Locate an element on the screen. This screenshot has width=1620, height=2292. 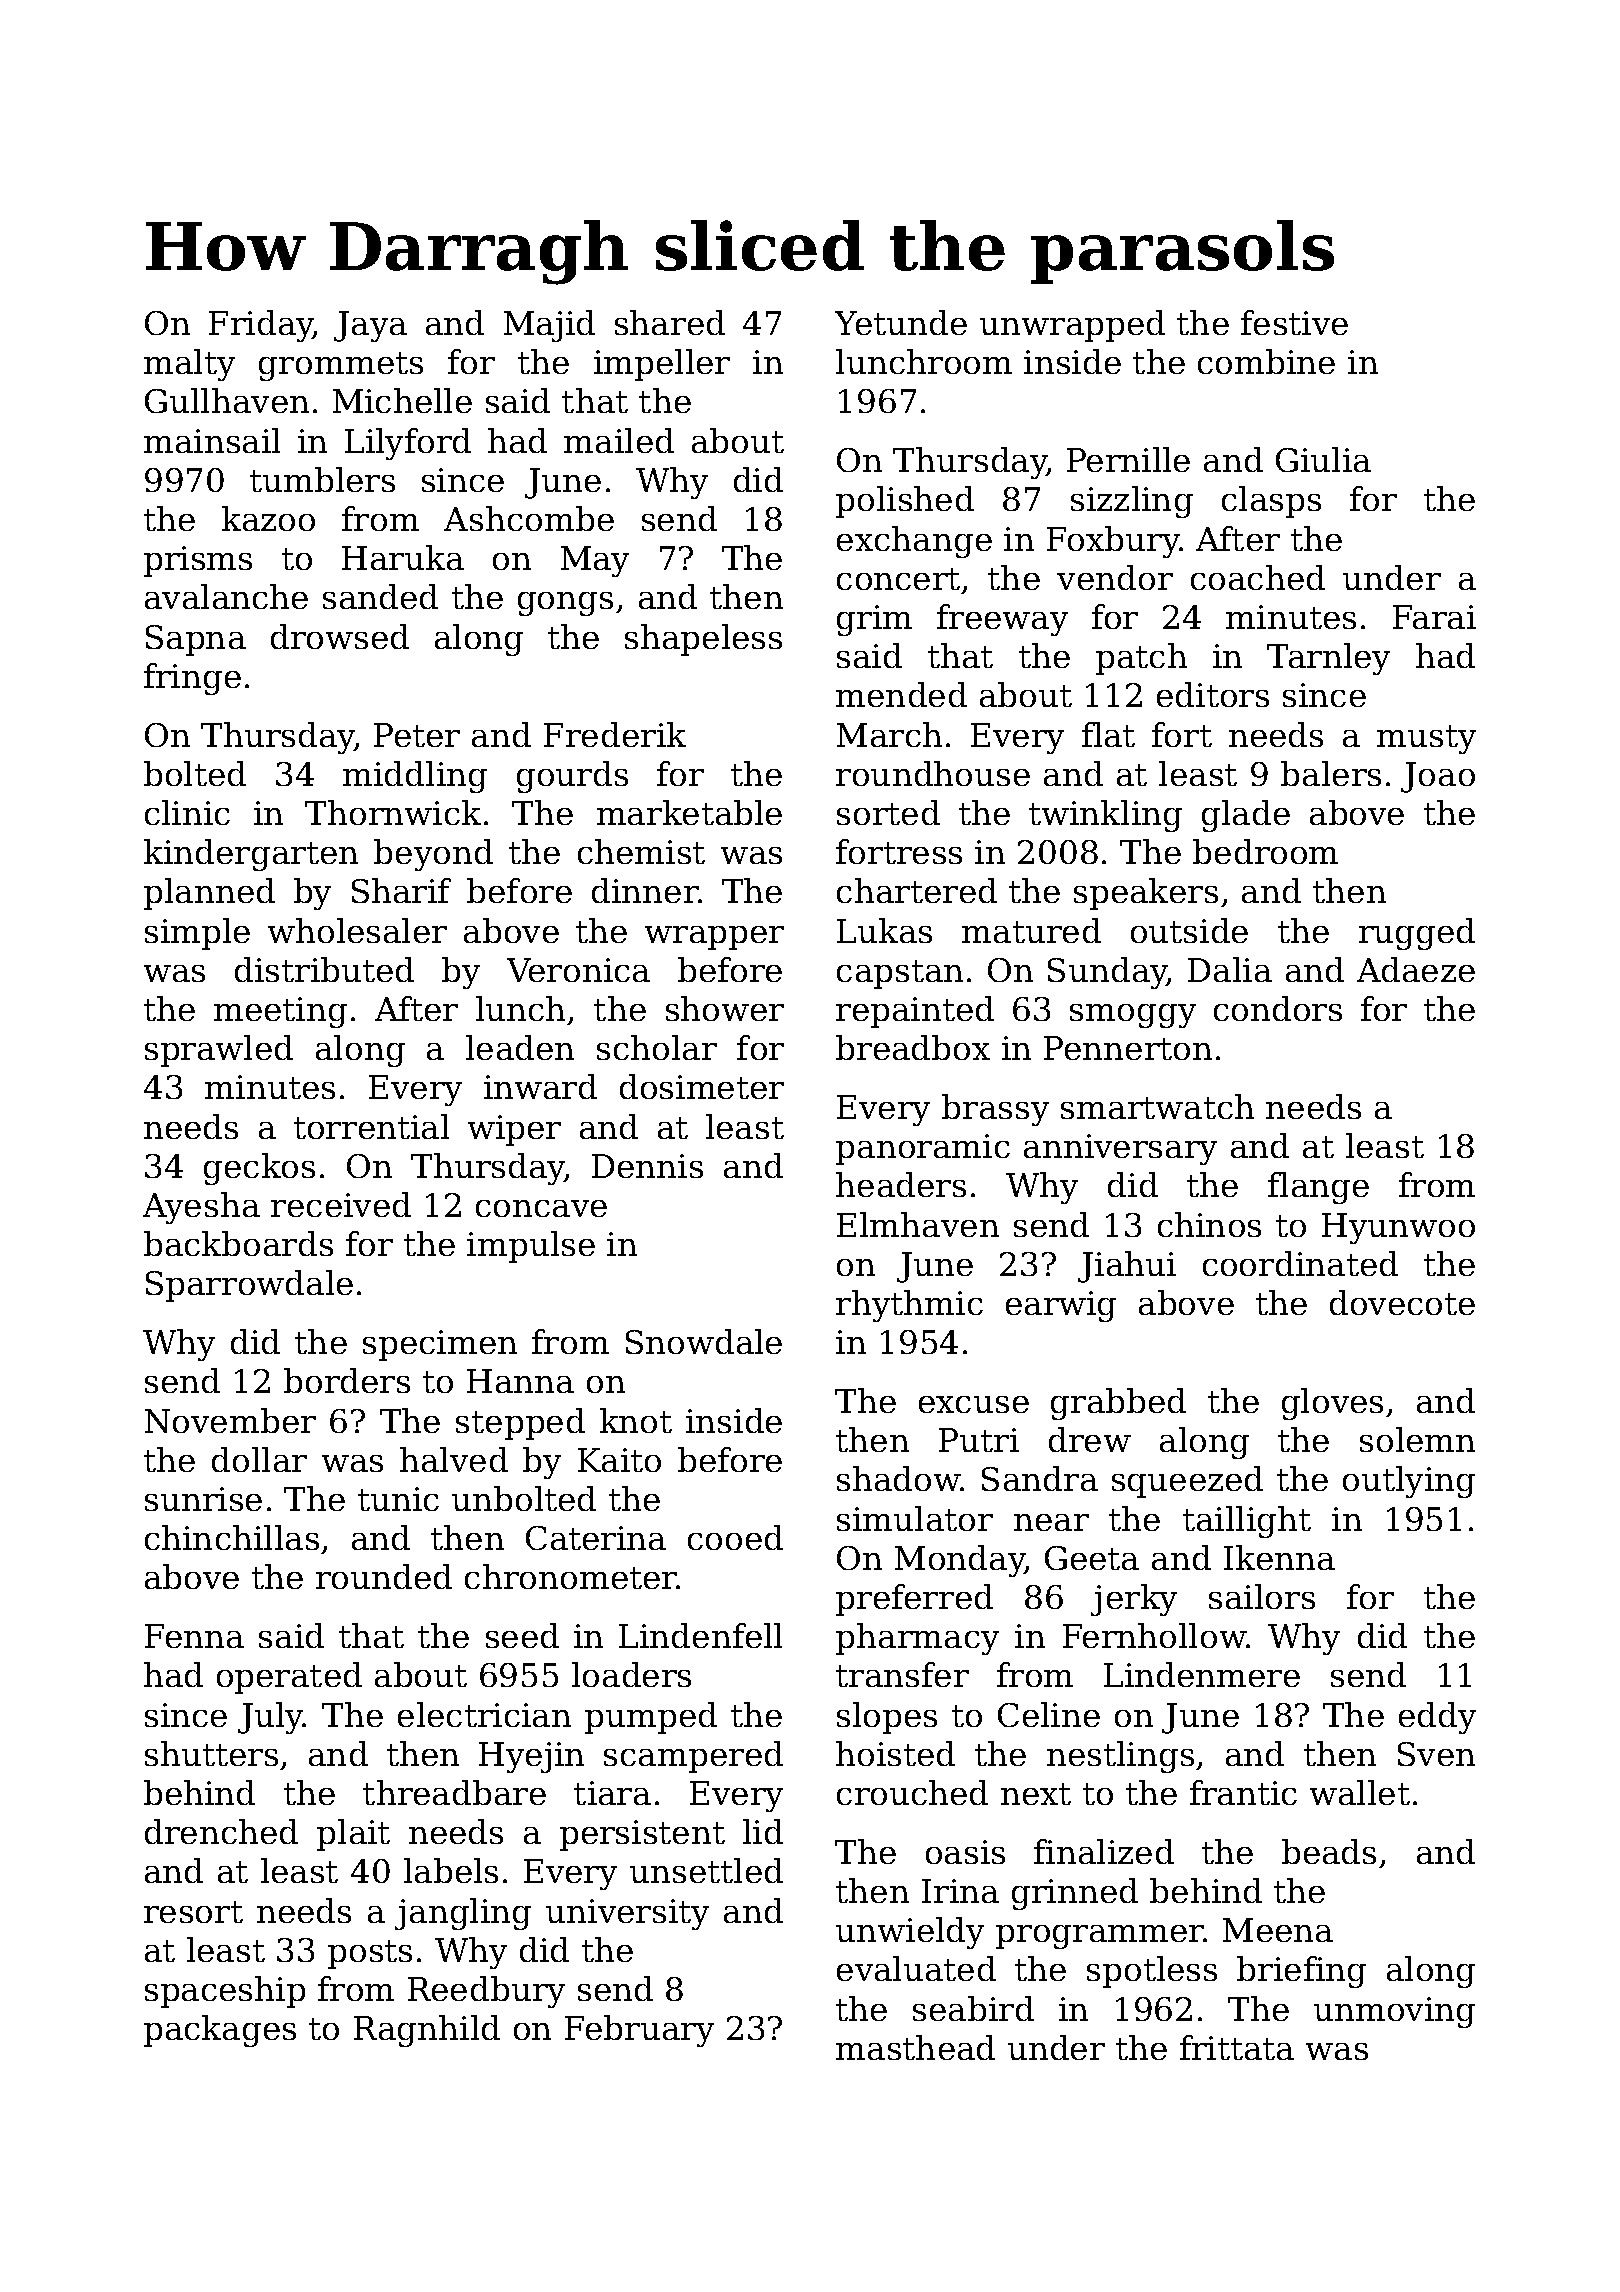
Yetunde is located at coordinates (901, 322).
